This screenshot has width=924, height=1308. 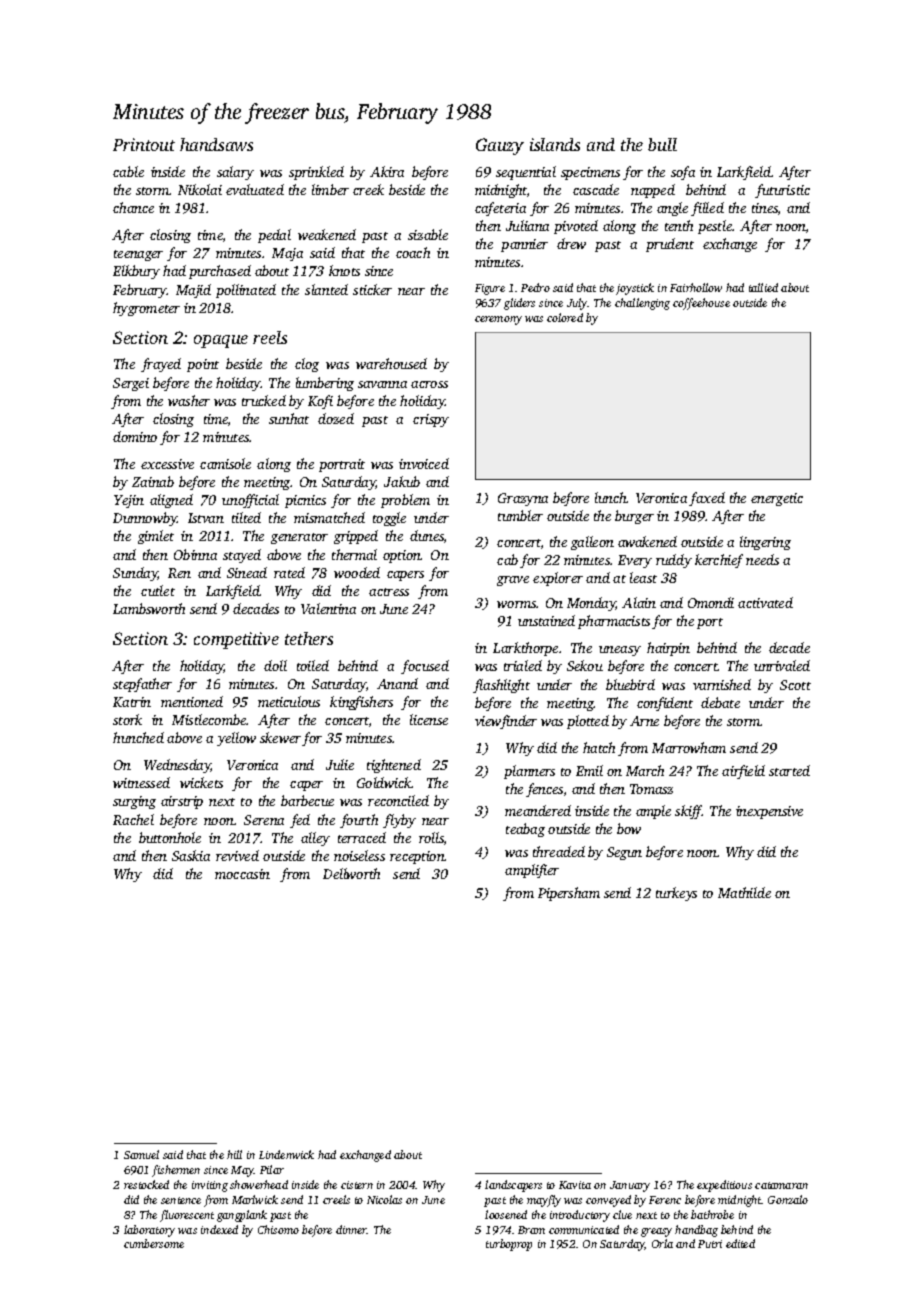 What do you see at coordinates (278, 1229) in the screenshot?
I see `Chisomo` at bounding box center [278, 1229].
